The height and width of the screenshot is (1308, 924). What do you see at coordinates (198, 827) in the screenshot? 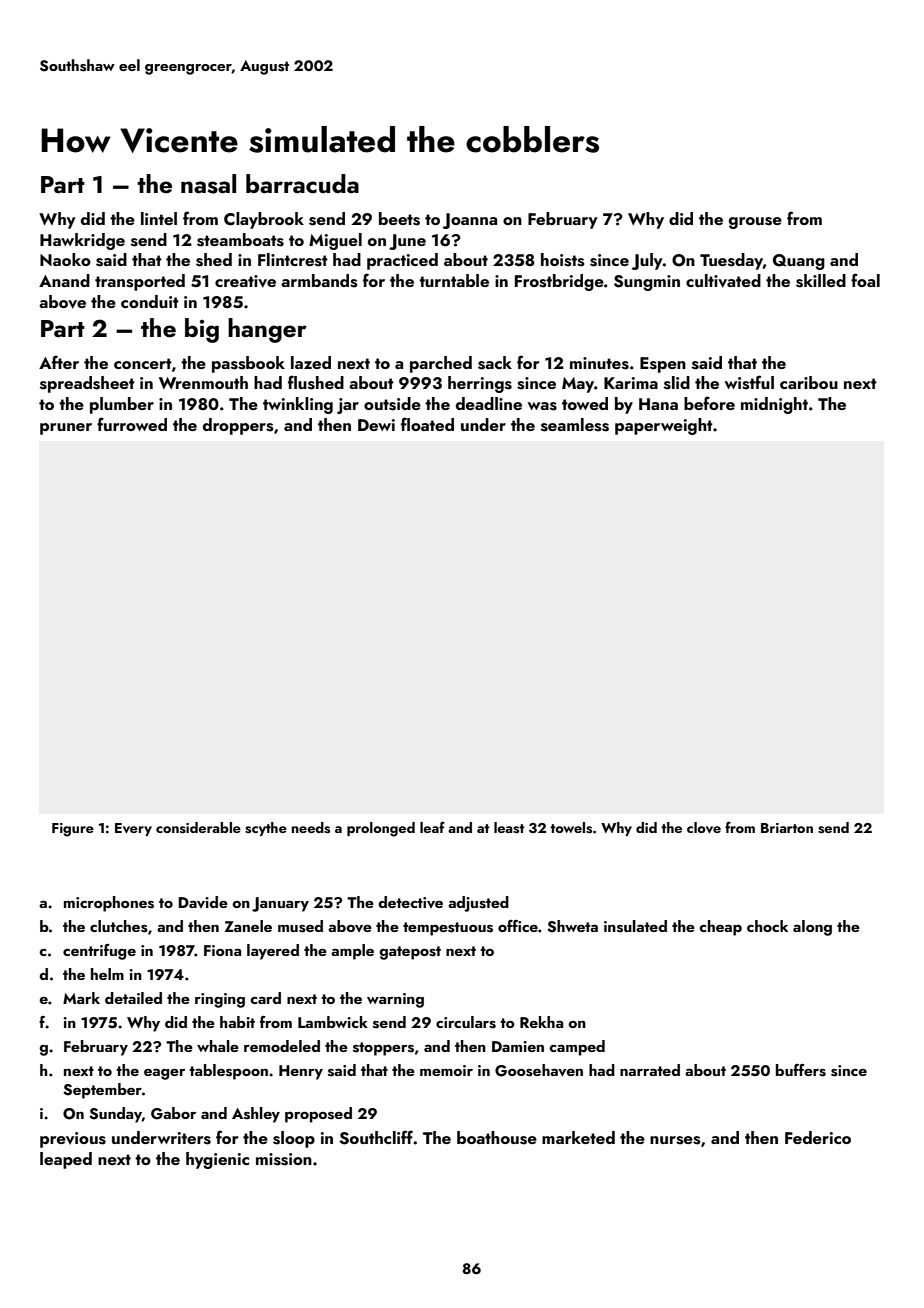
I see `considerable` at bounding box center [198, 827].
